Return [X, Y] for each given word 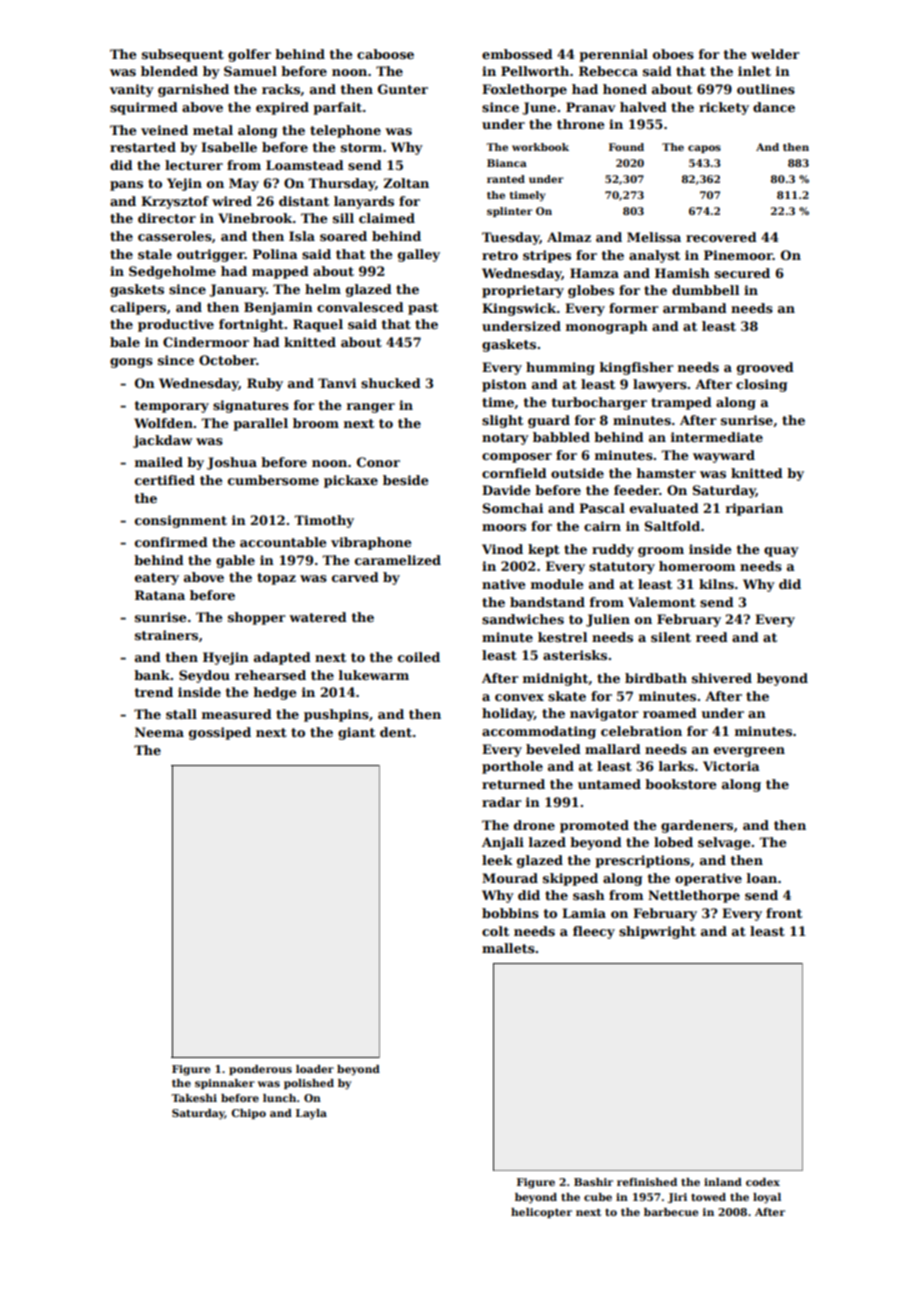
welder [775, 54]
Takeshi [194, 1098]
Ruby [265, 384]
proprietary [523, 291]
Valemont [662, 602]
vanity [132, 90]
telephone [345, 131]
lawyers [660, 385]
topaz [276, 579]
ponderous [260, 1070]
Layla [311, 1114]
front [784, 913]
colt [495, 931]
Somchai [513, 508]
